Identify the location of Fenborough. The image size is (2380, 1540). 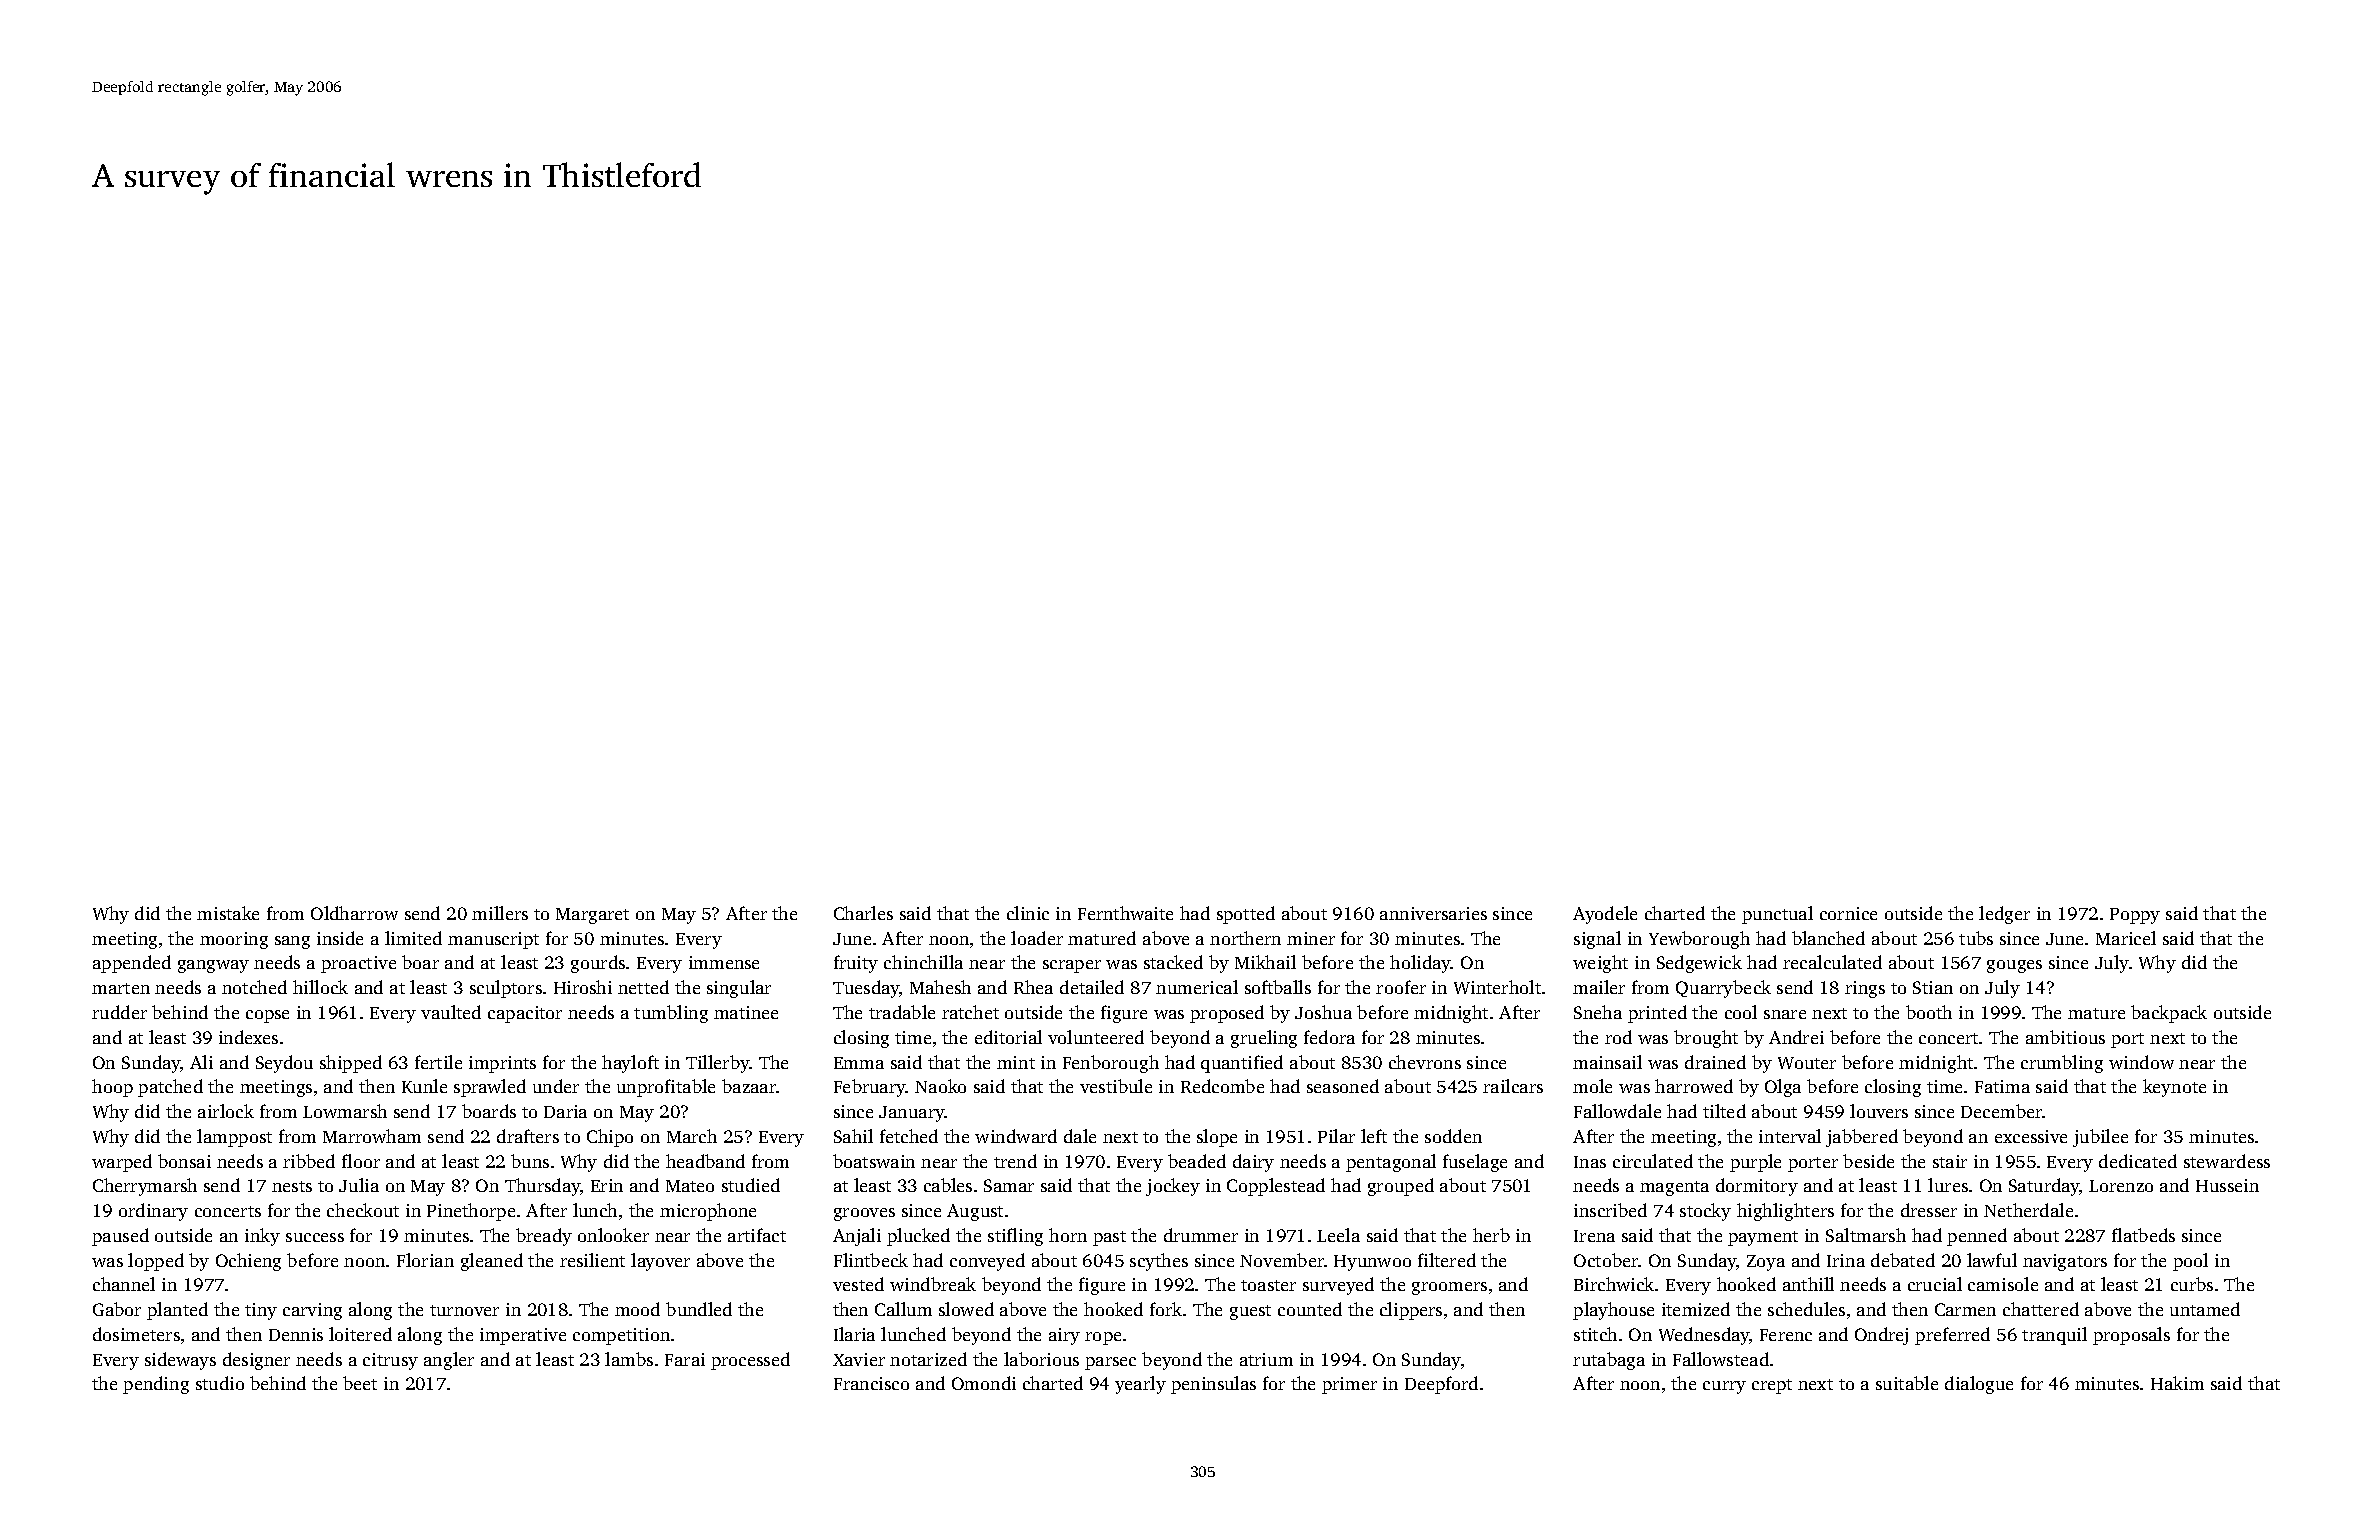
(1111, 1064).
